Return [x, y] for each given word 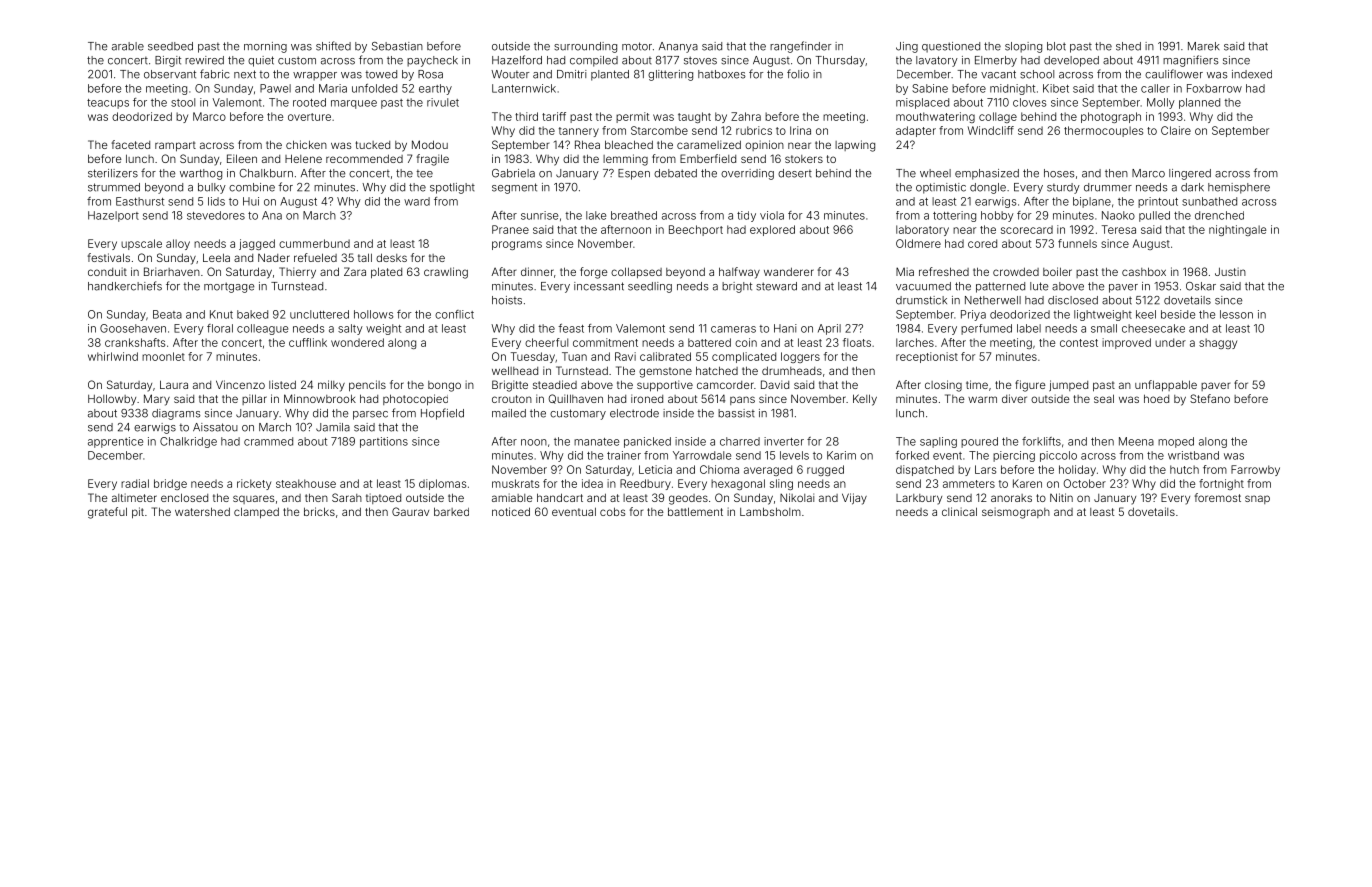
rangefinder [800, 47]
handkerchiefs [125, 286]
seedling [650, 287]
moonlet [163, 356]
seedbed [170, 46]
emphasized [987, 174]
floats [857, 342]
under [1170, 342]
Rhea [587, 144]
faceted [130, 144]
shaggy [1218, 343]
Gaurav [410, 511]
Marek [1204, 46]
